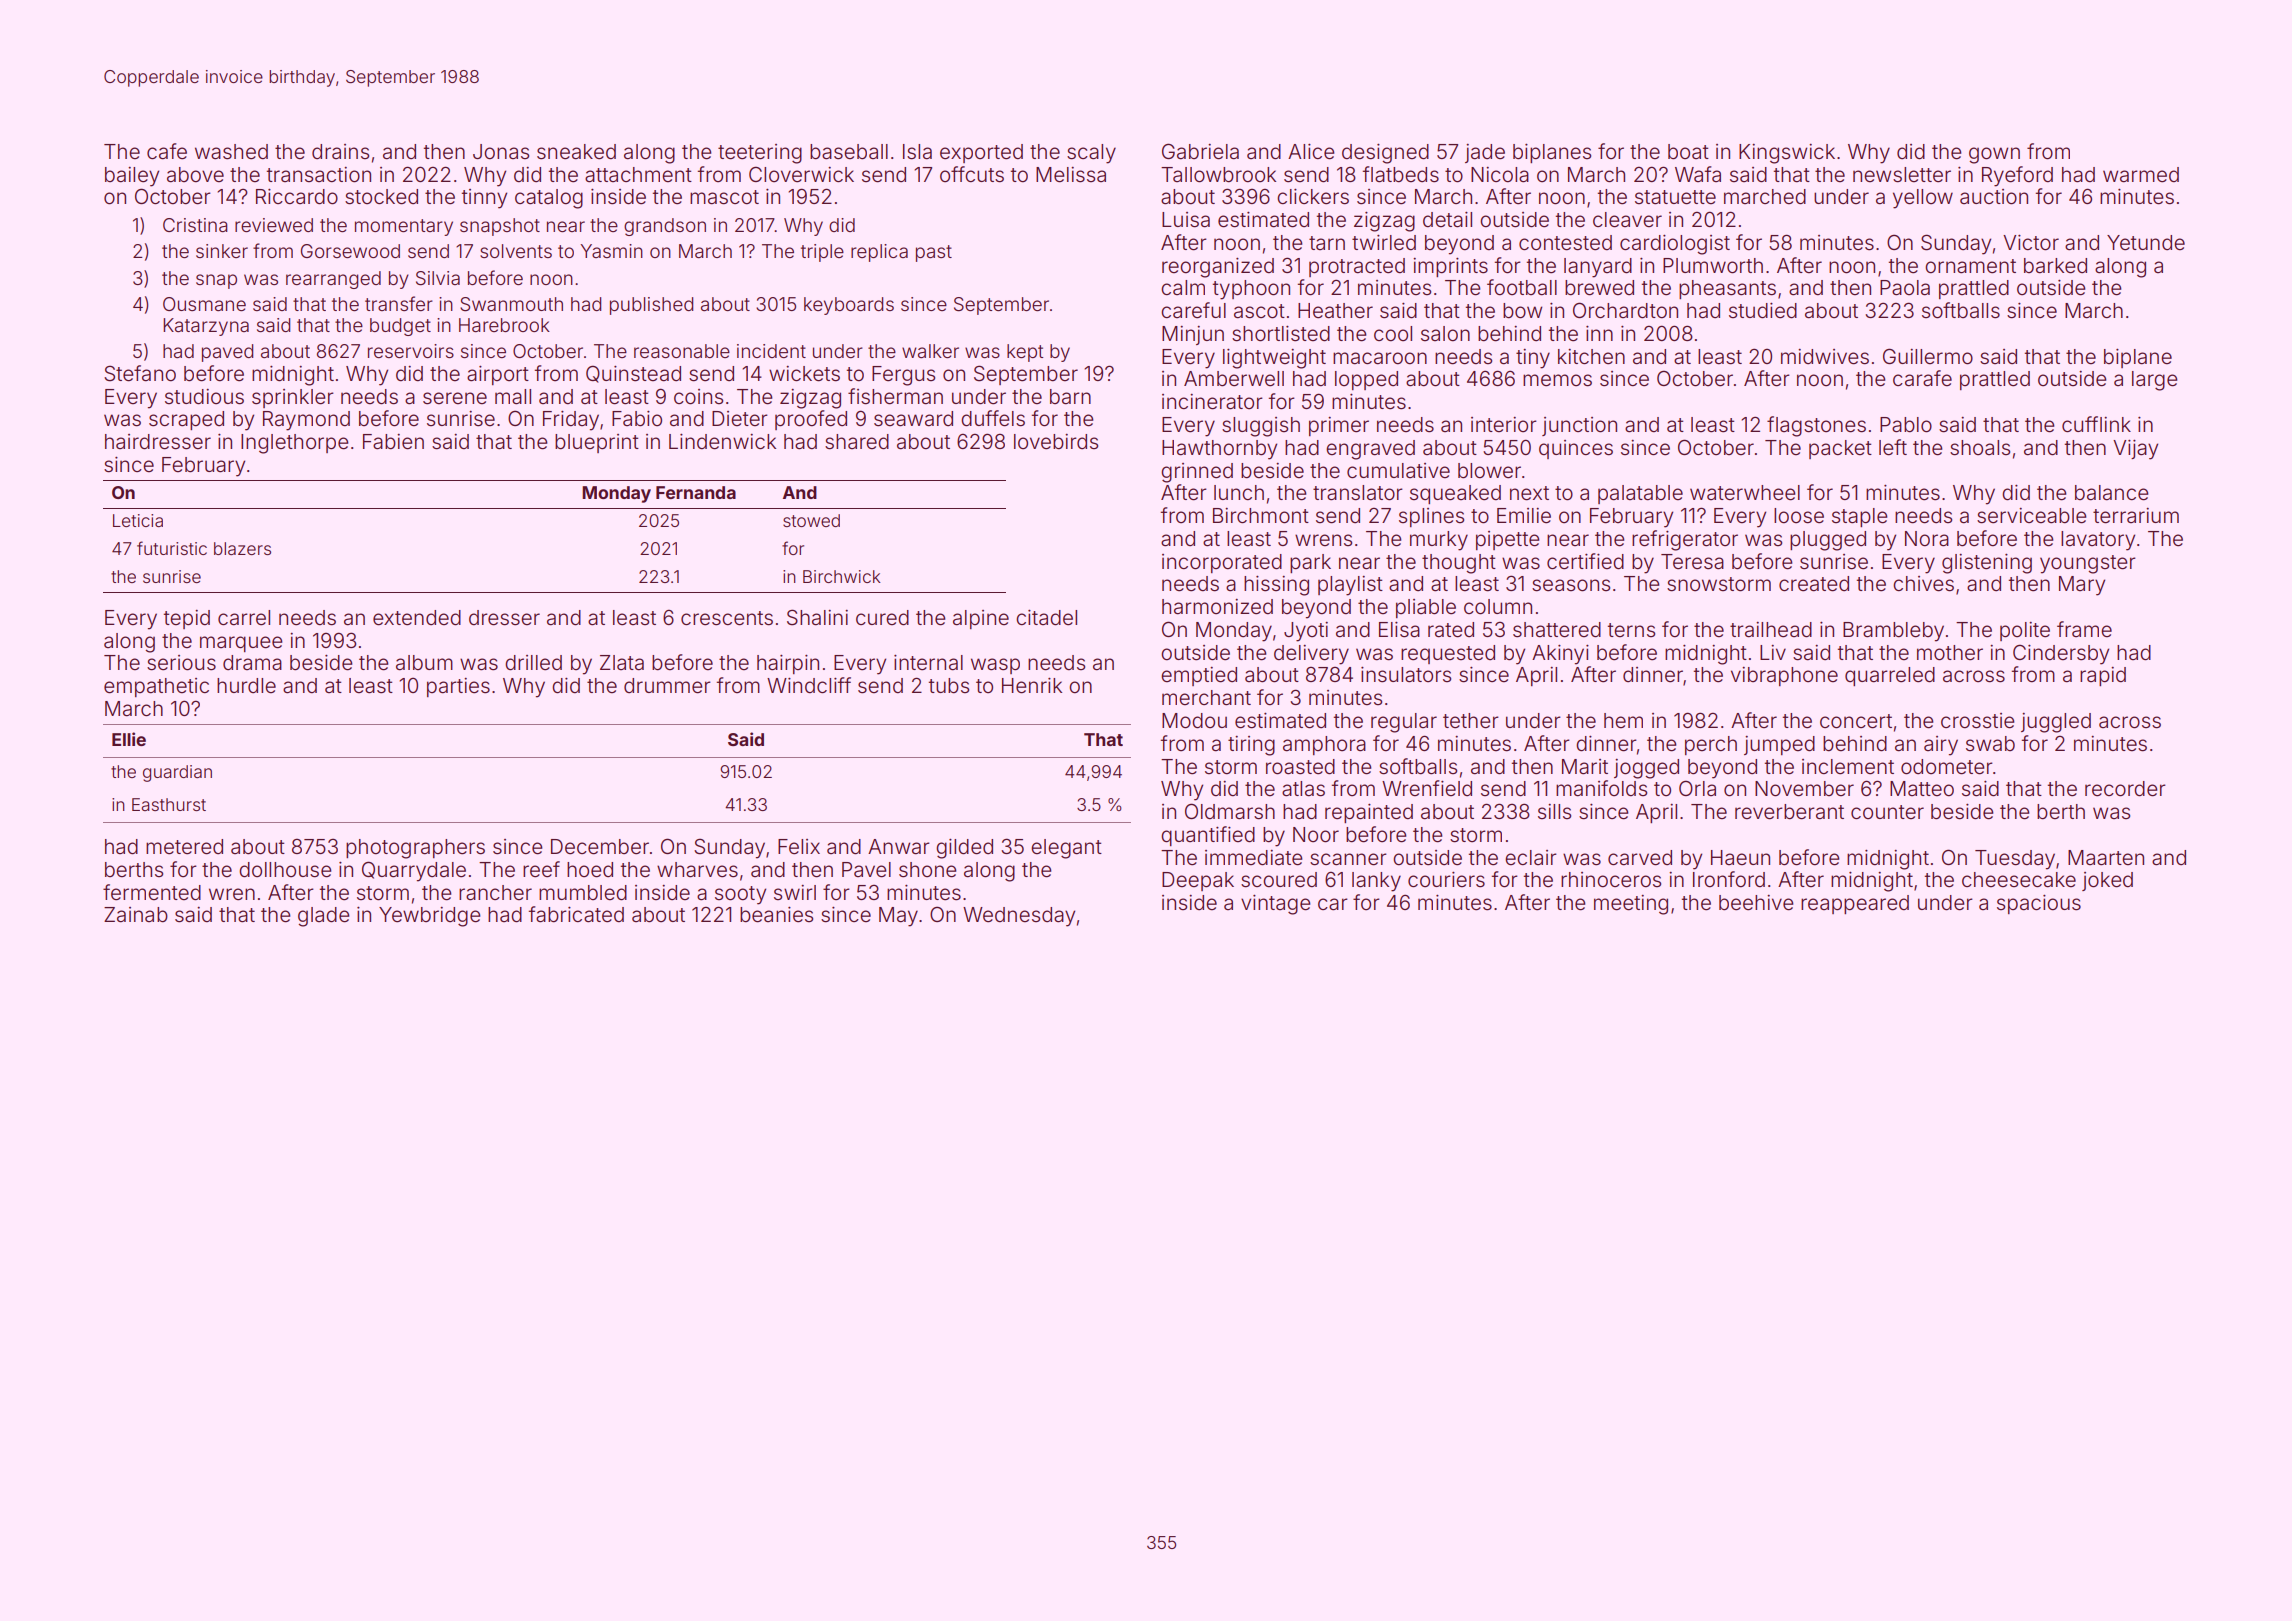  I want to click on scaly, so click(1091, 154).
